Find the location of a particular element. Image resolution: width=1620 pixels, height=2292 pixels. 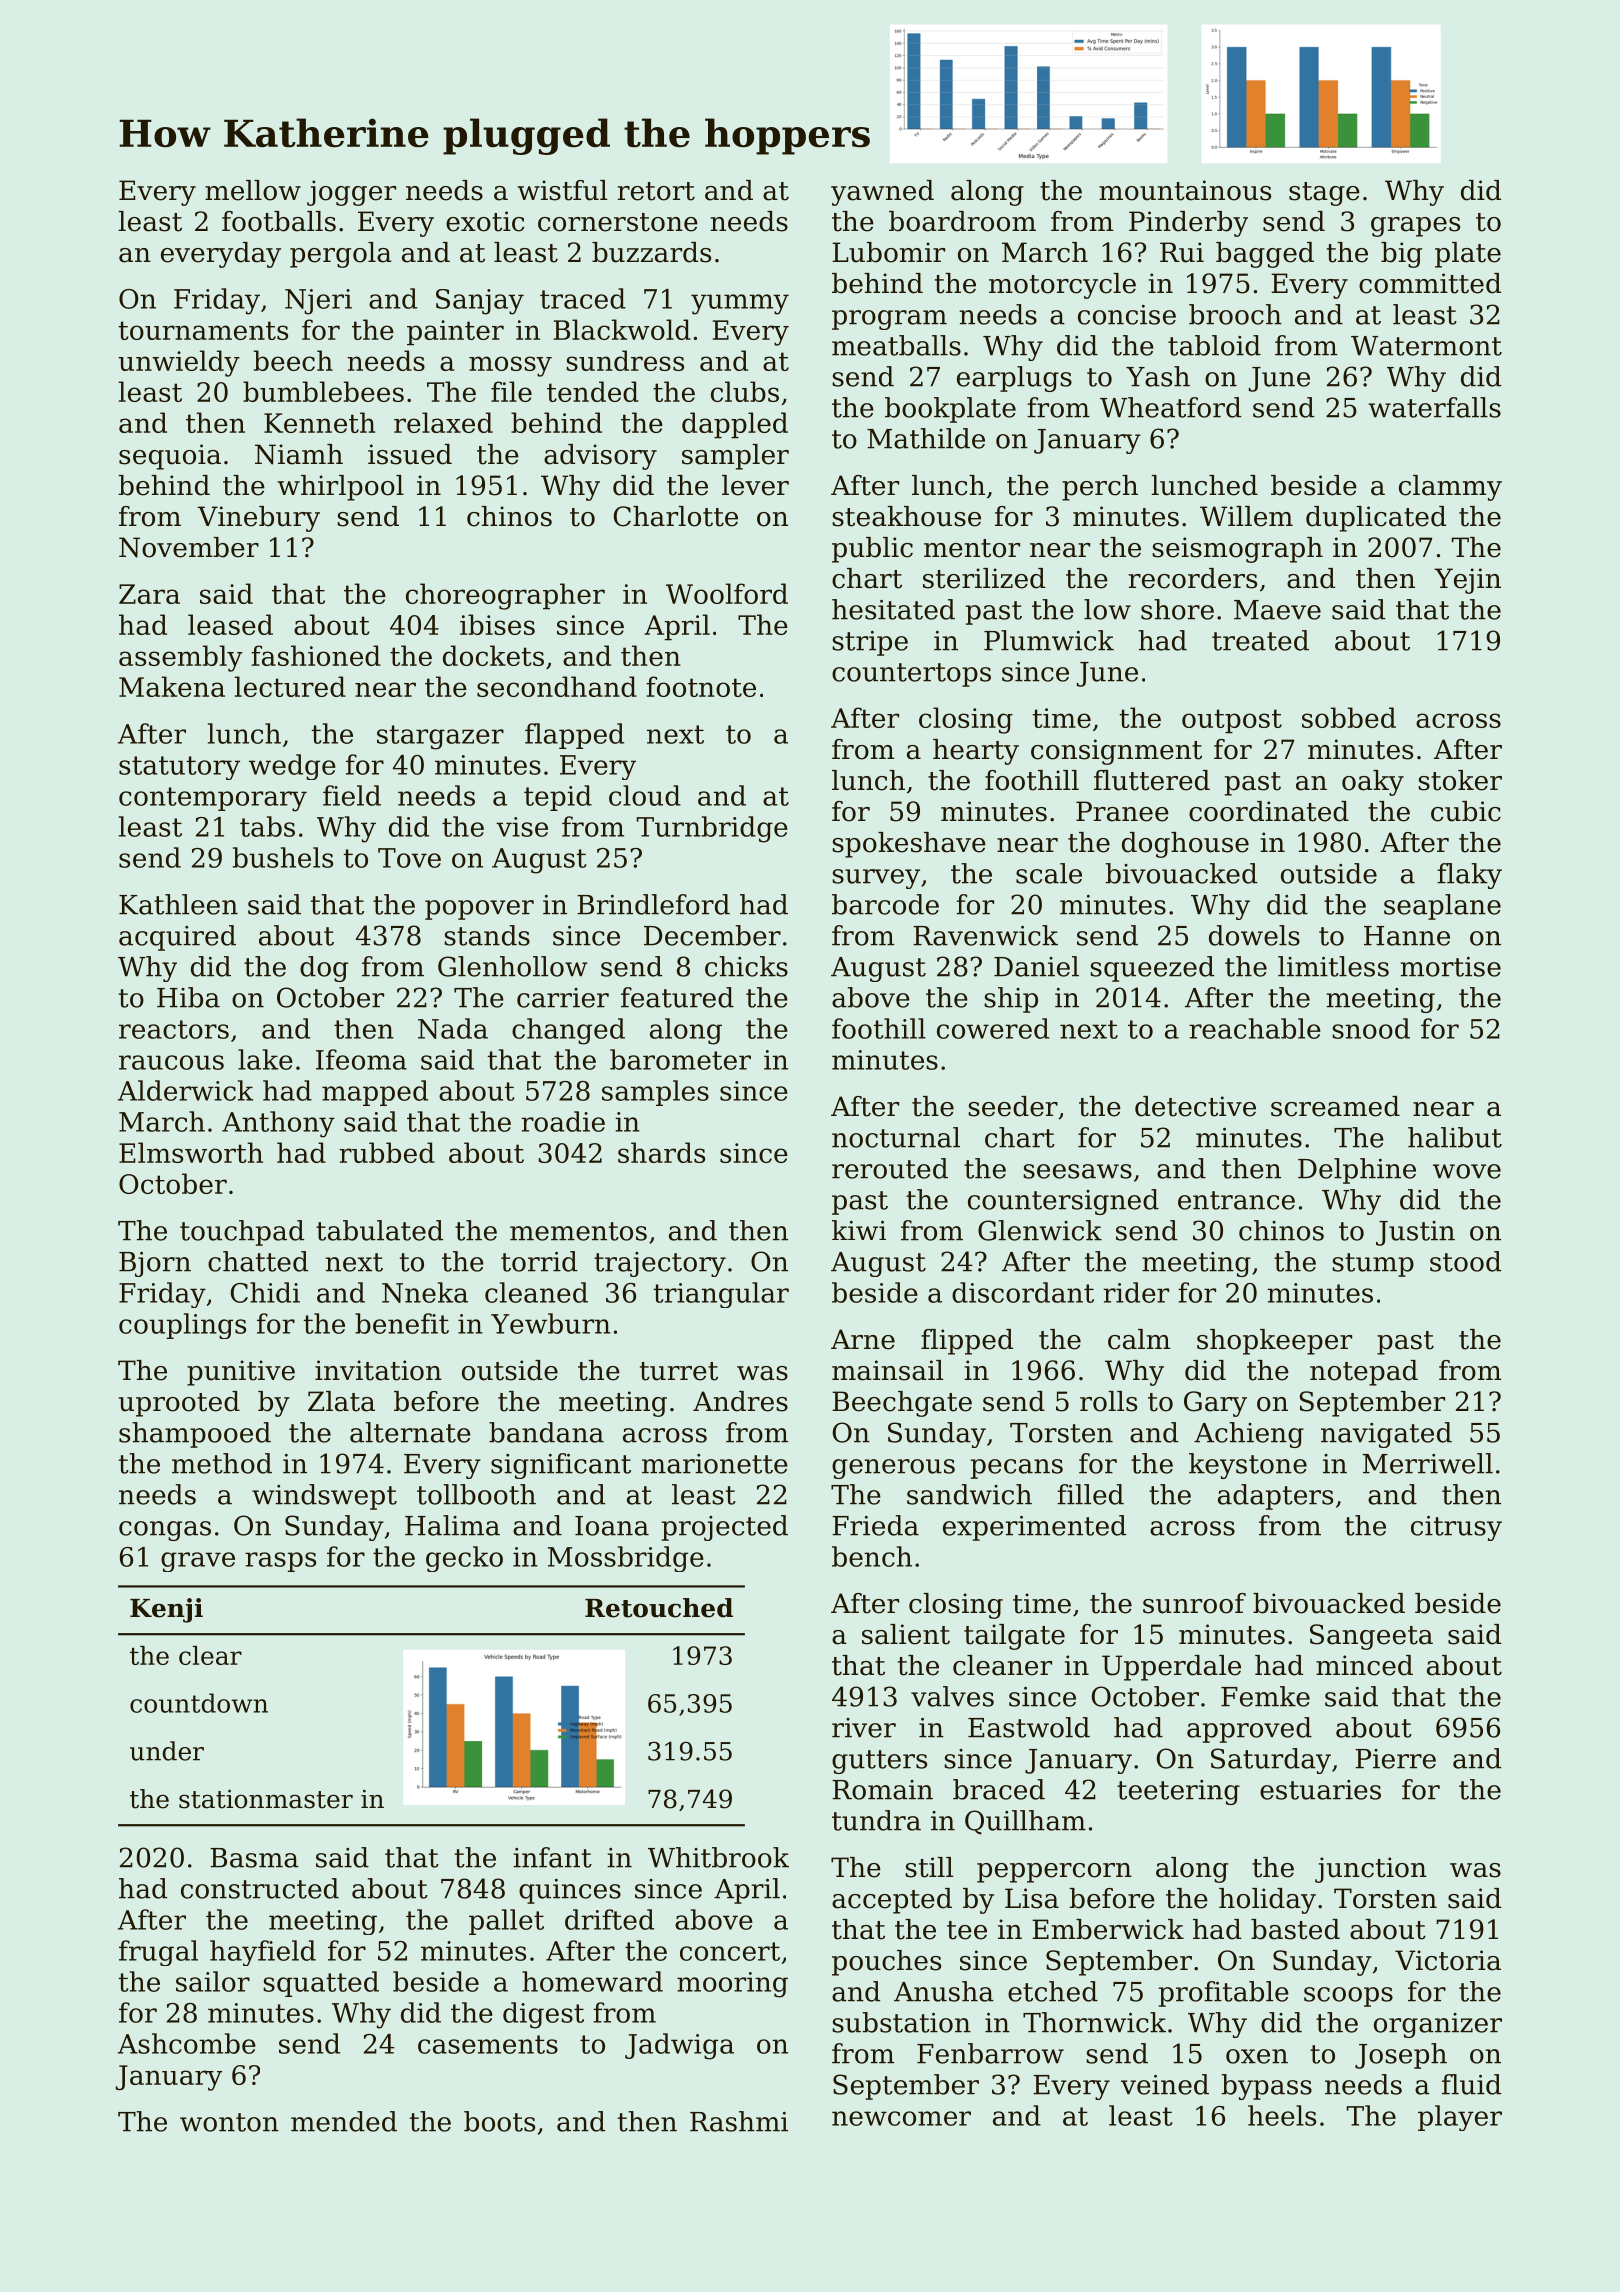

clammy is located at coordinates (1450, 488).
